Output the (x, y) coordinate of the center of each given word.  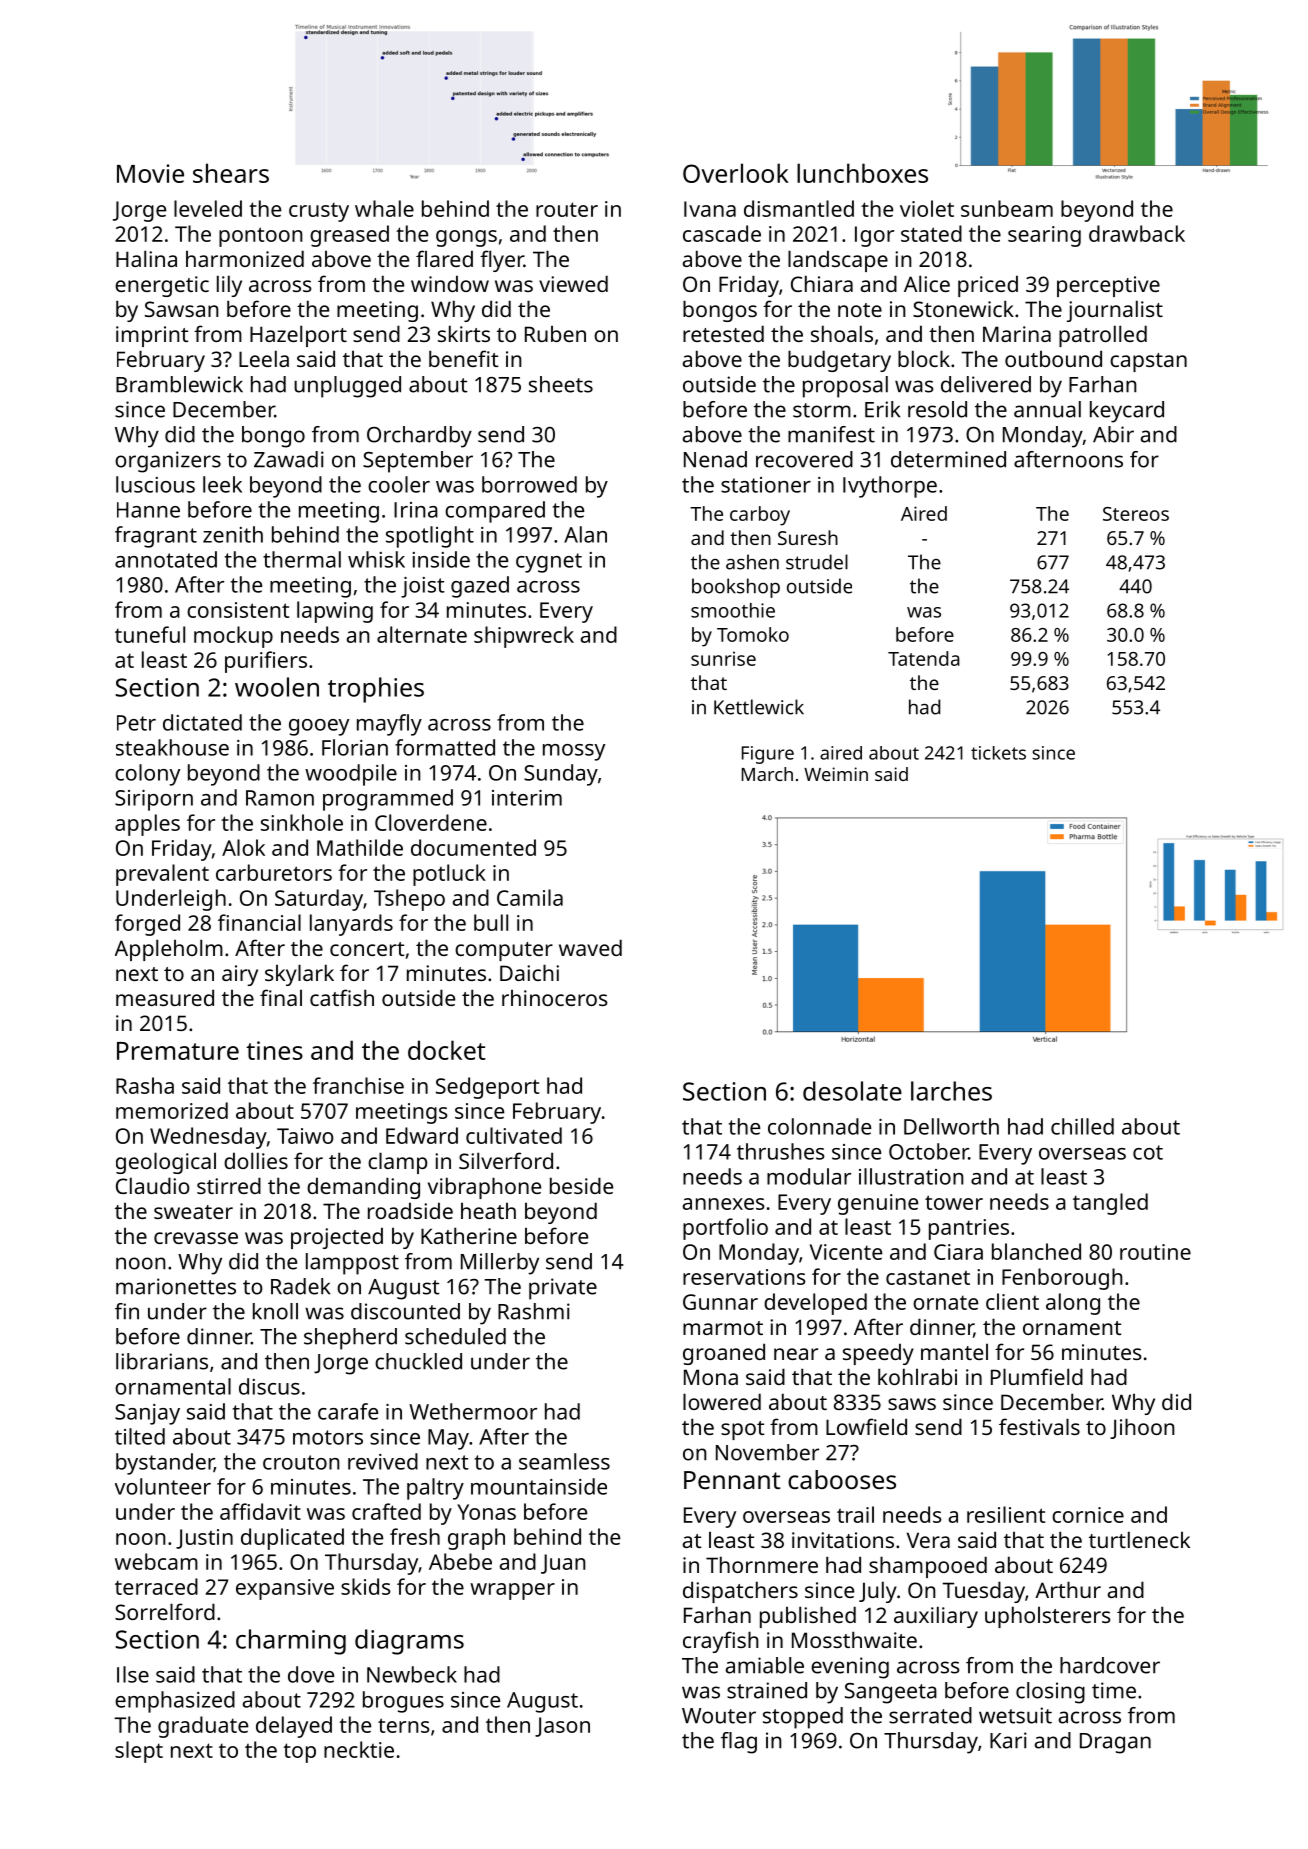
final (281, 997)
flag (739, 1743)
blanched (1036, 1251)
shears (231, 173)
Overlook (736, 173)
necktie (359, 1749)
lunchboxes (862, 173)
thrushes (781, 1151)
